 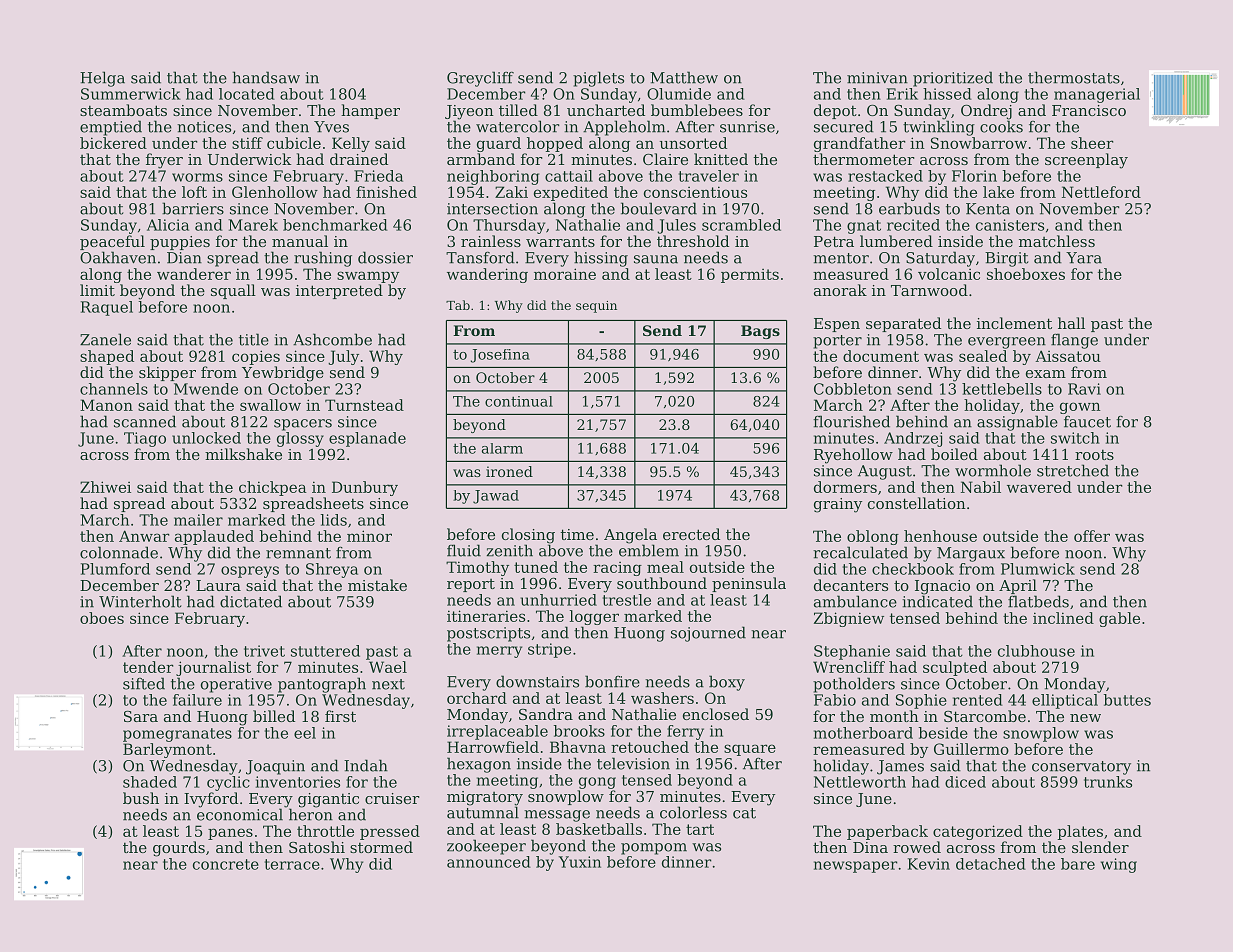 What do you see at coordinates (560, 241) in the document?
I see `warrants` at bounding box center [560, 241].
